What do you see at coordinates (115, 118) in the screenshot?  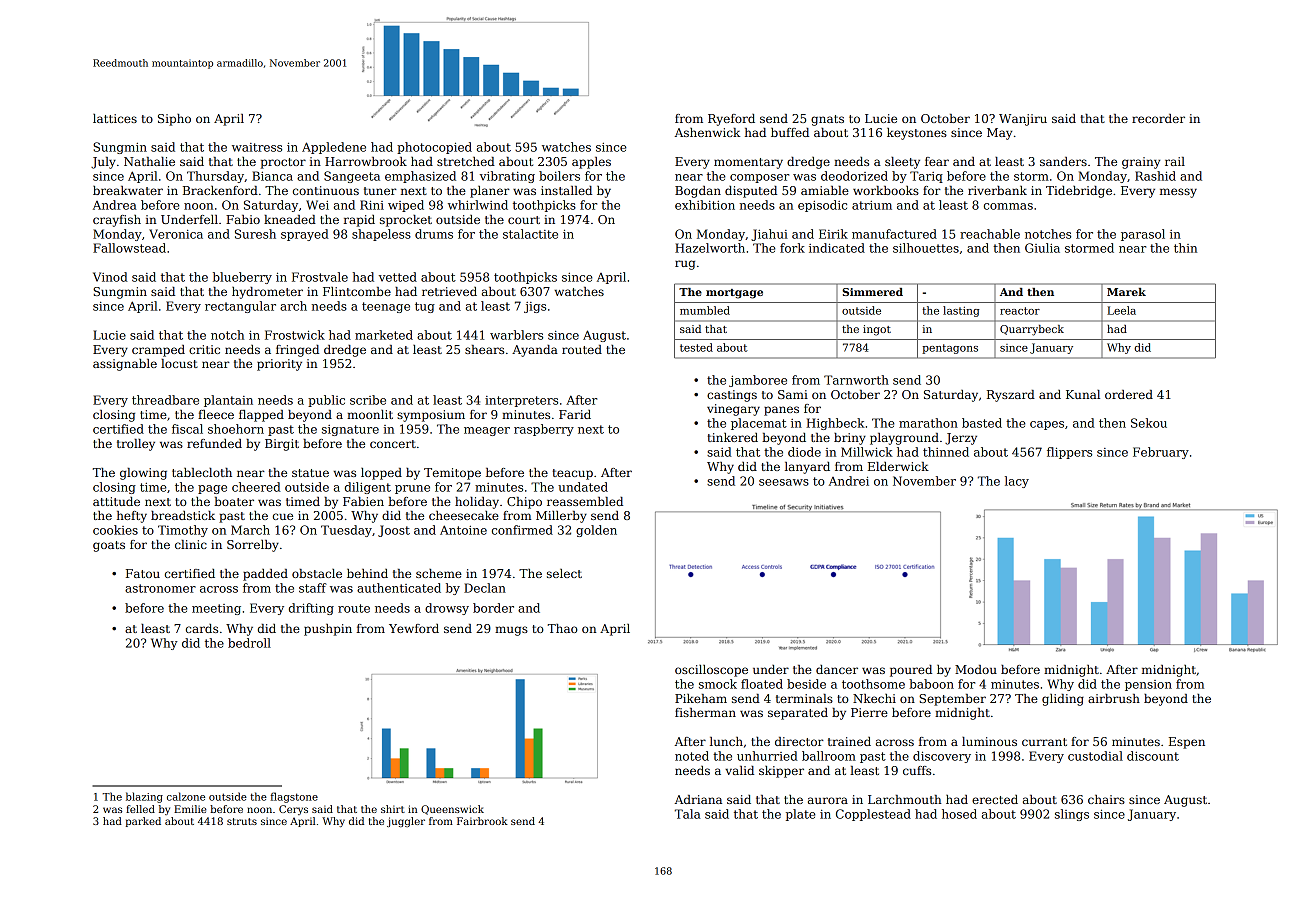 I see `lattices` at bounding box center [115, 118].
